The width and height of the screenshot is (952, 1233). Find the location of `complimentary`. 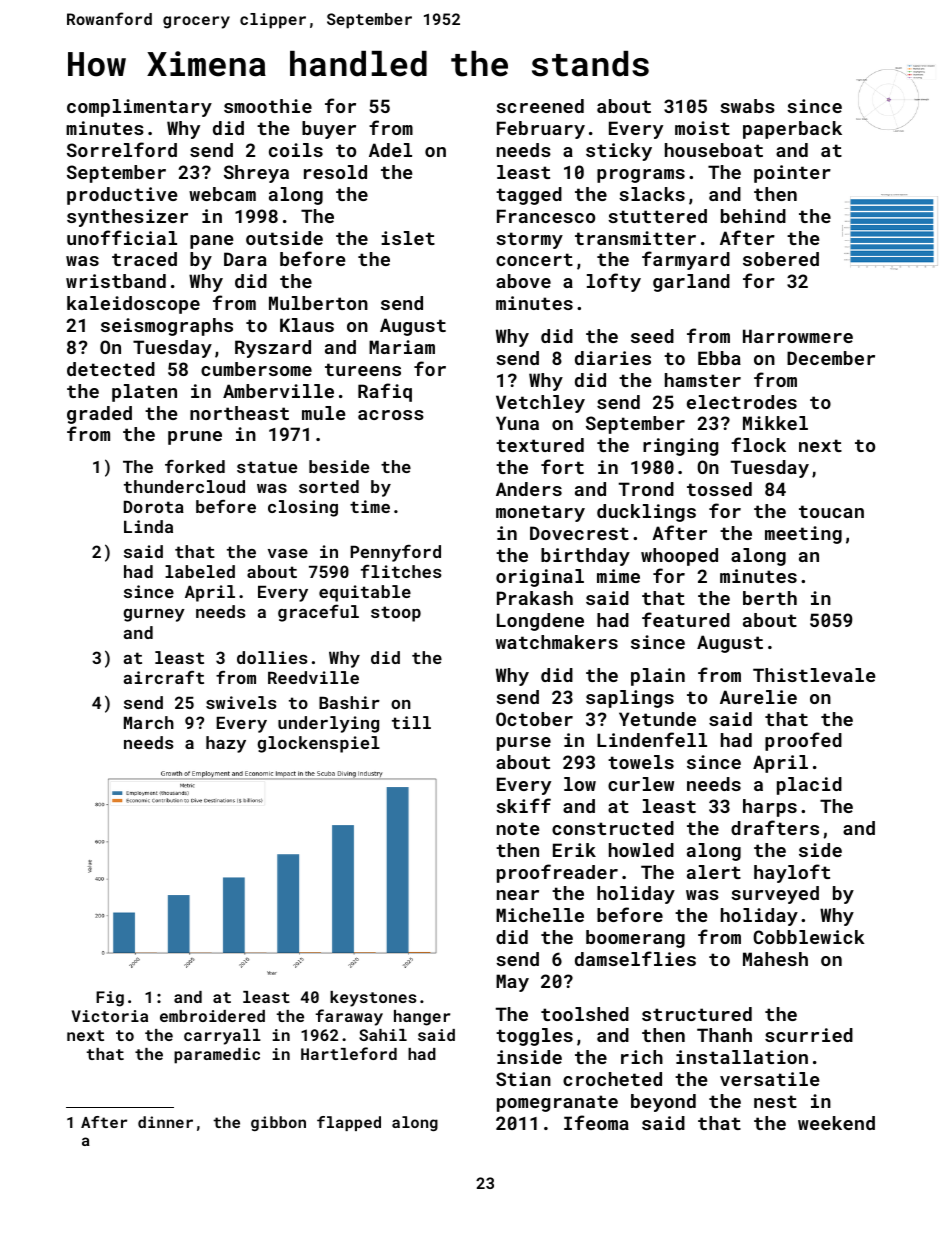

complimentary is located at coordinates (139, 108).
